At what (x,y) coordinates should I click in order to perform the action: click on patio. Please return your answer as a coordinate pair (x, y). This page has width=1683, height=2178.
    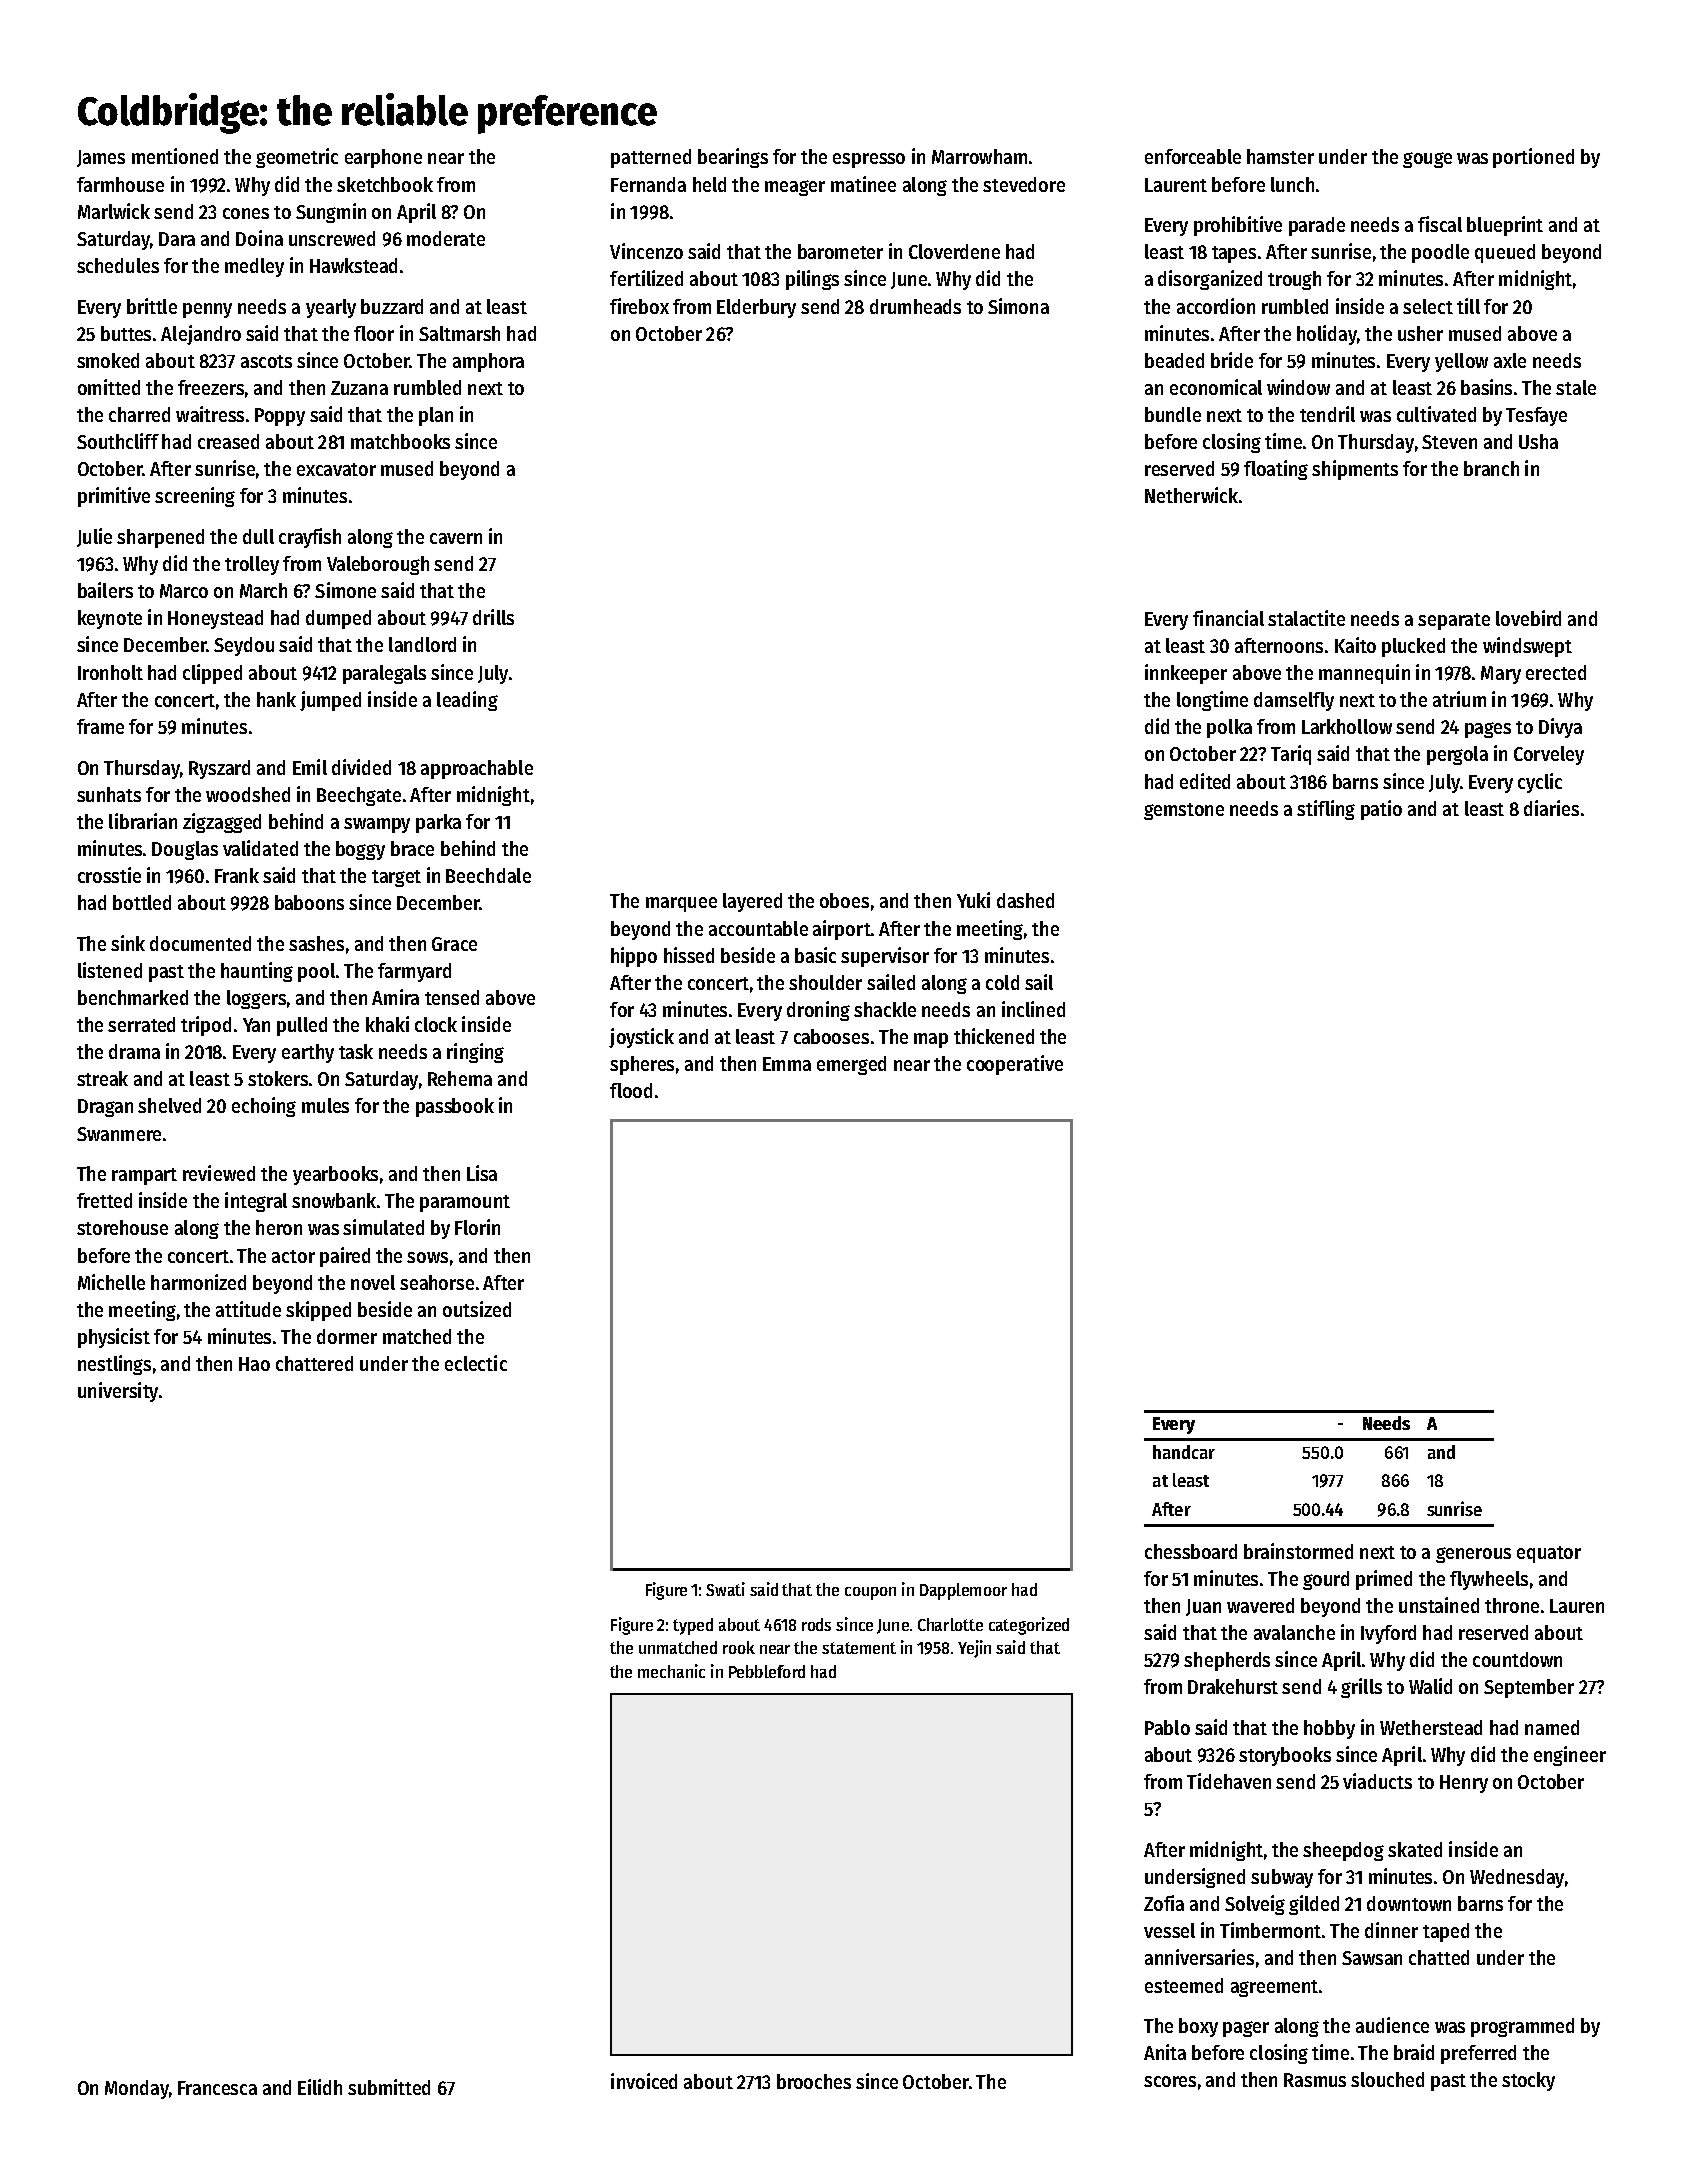
    Looking at the image, I should click on (1381, 810).
